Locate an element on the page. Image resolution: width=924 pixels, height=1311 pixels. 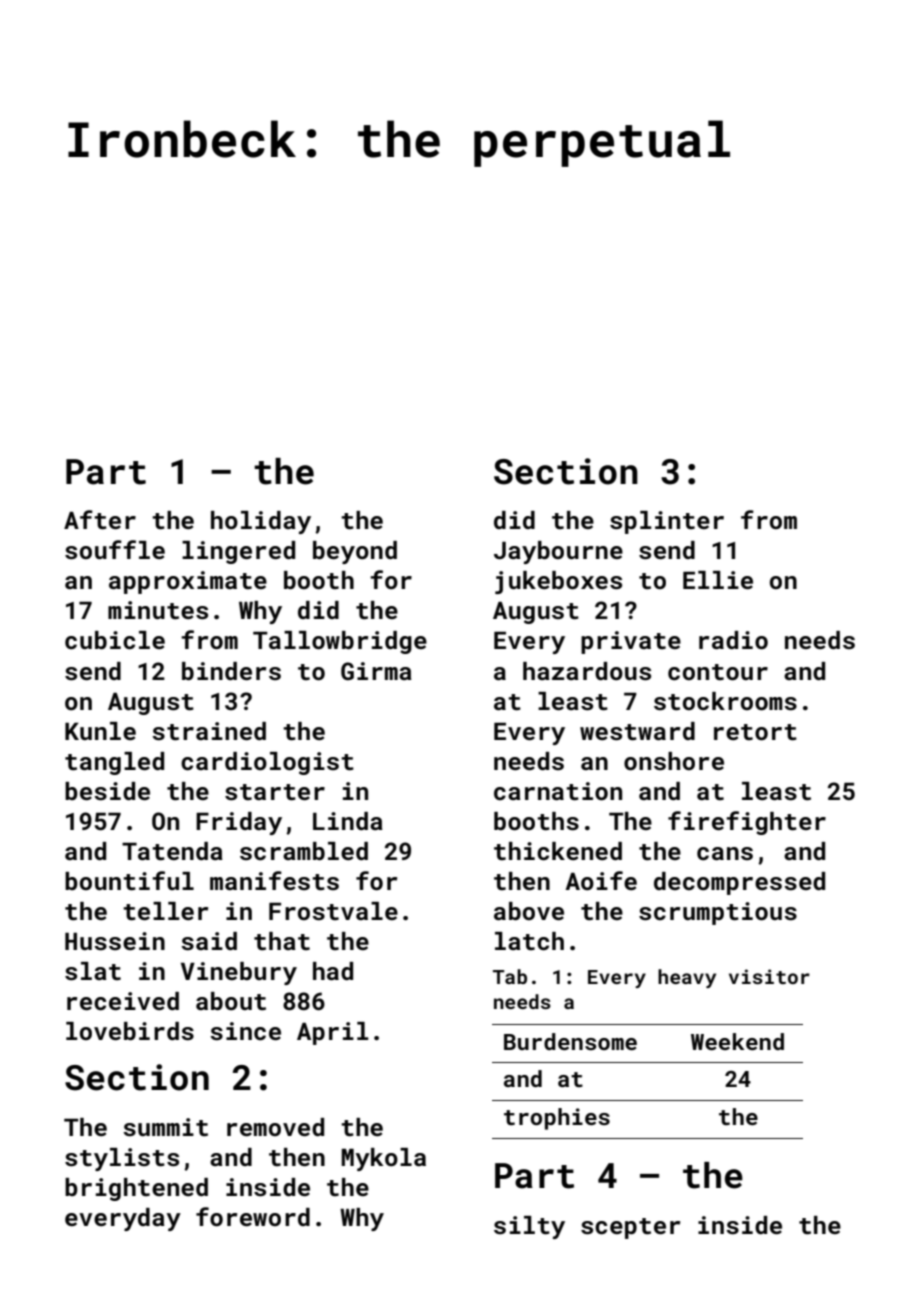
trophies is located at coordinates (557, 1119).
